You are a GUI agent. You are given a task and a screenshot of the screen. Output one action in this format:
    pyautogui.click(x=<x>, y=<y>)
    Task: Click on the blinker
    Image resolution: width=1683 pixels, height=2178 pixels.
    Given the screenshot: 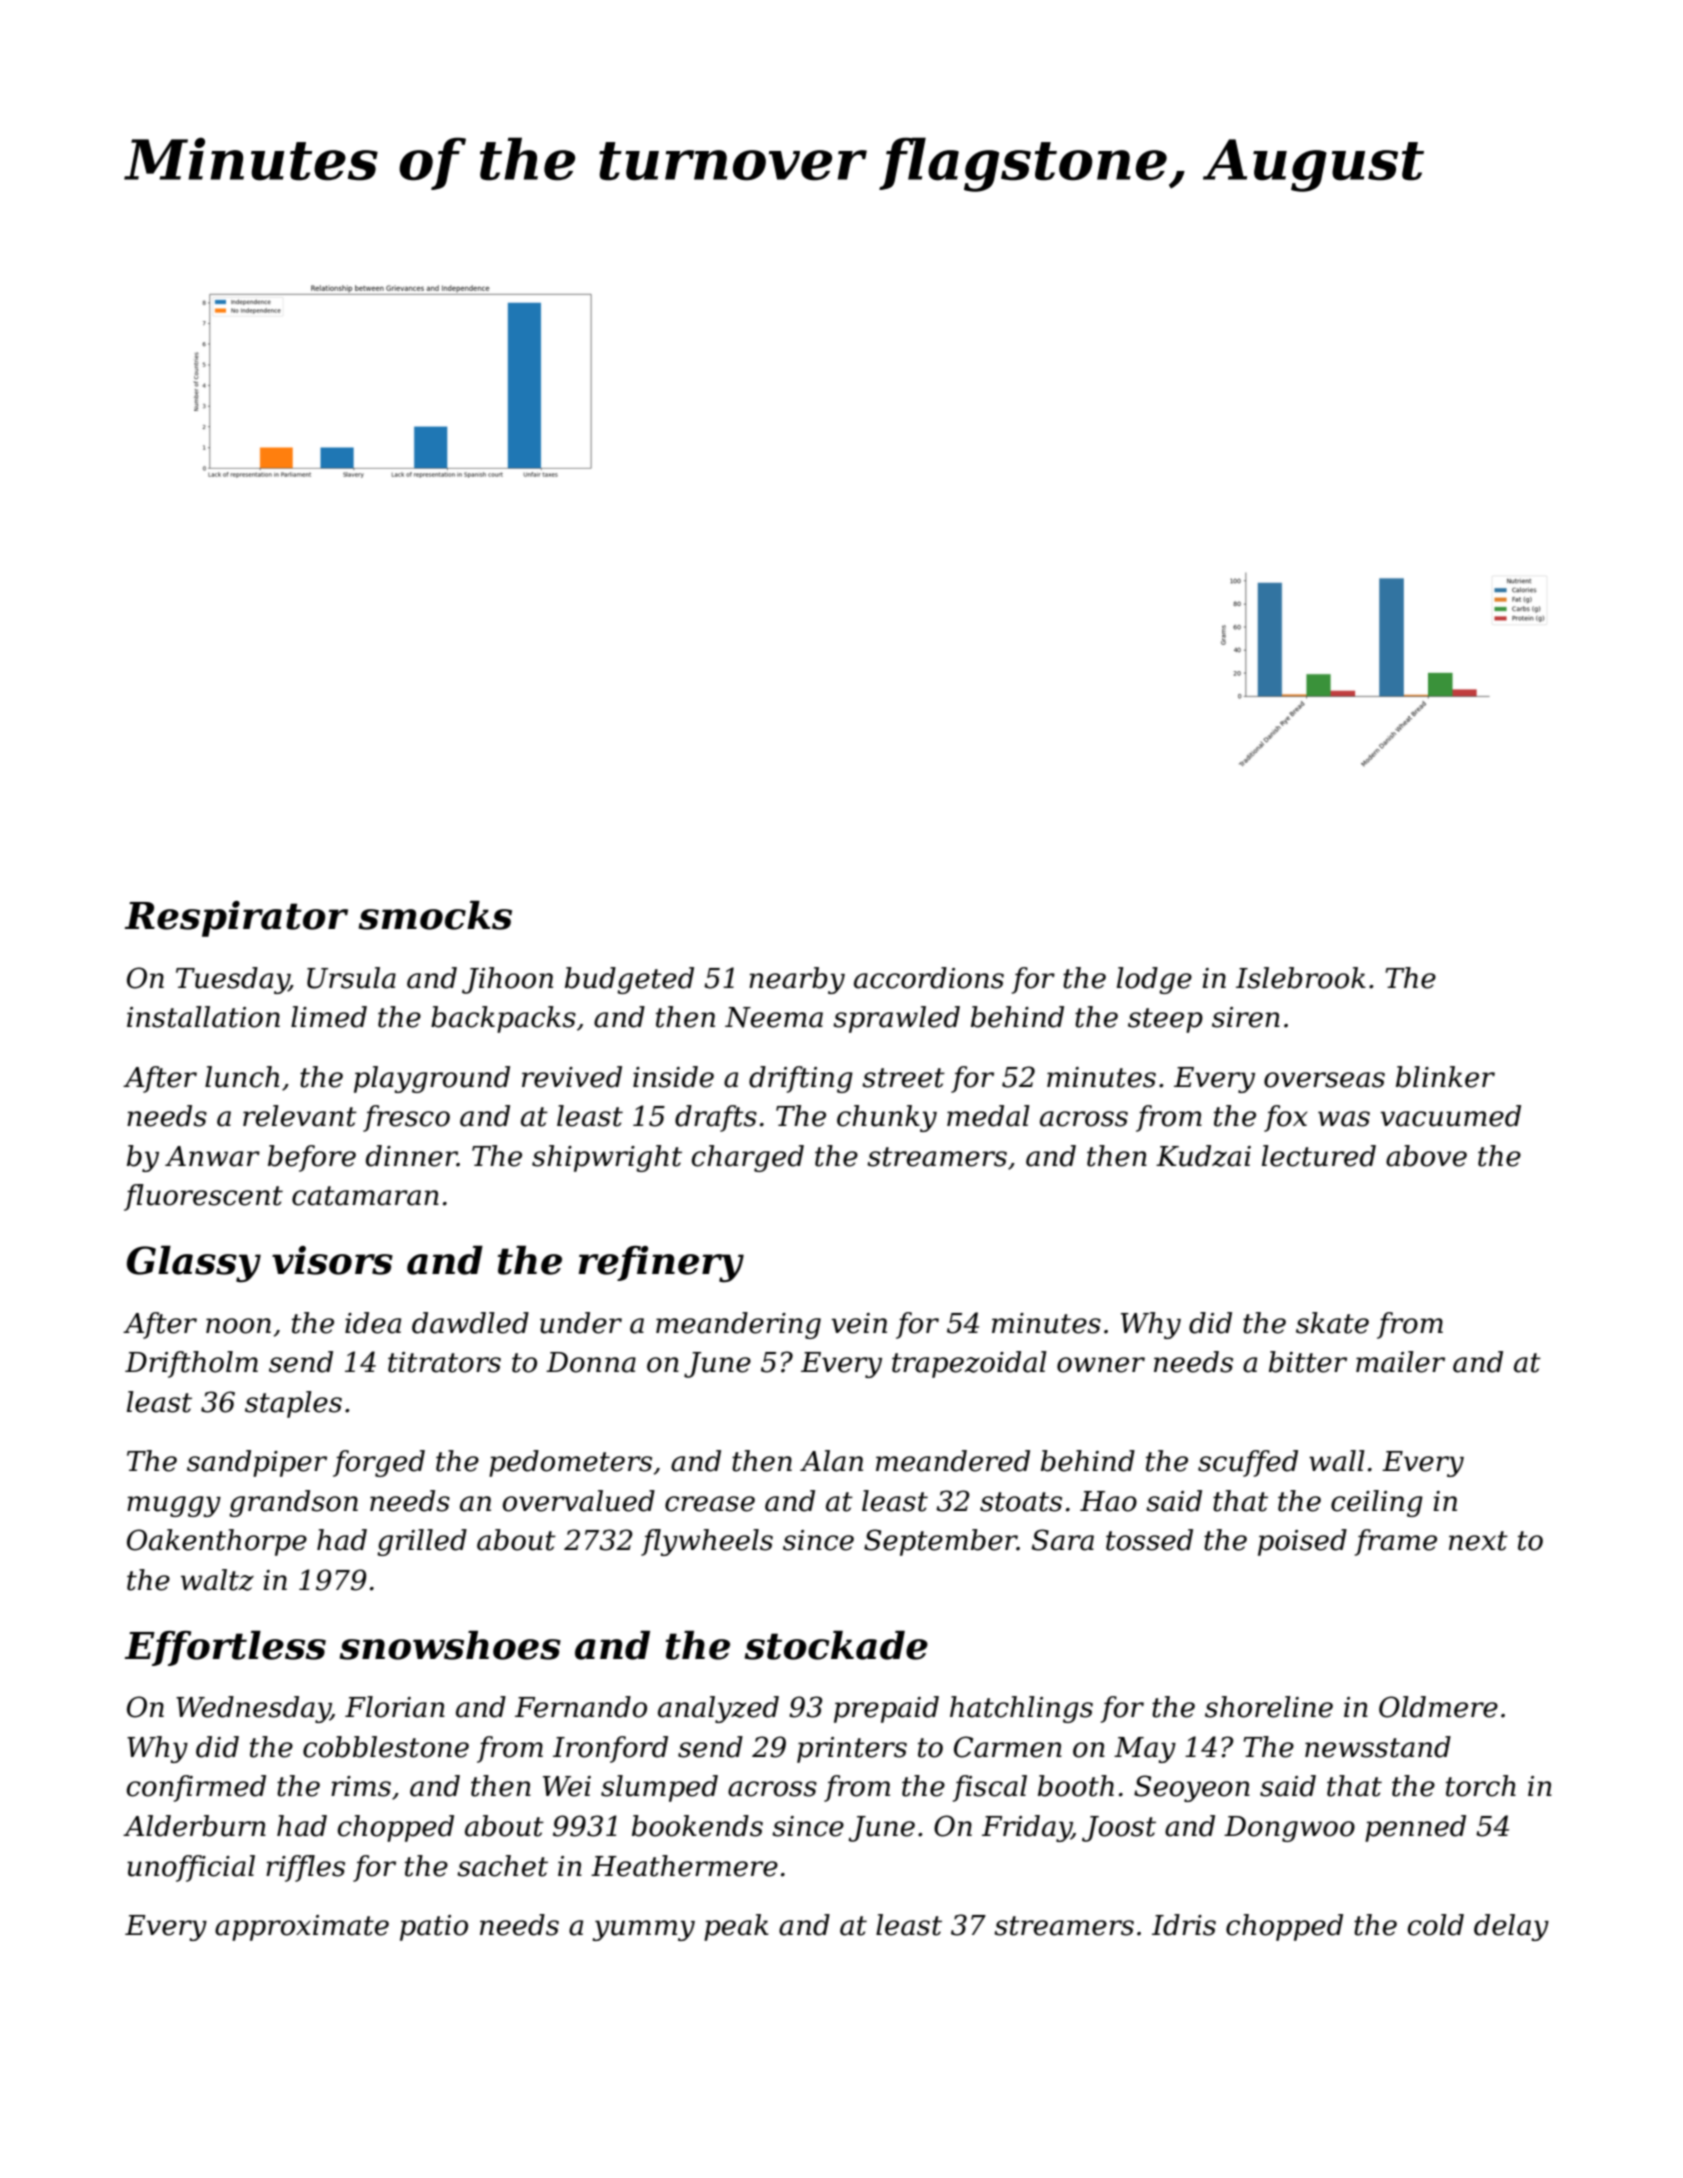 What is the action you would take?
    pyautogui.click(x=1445, y=1077)
